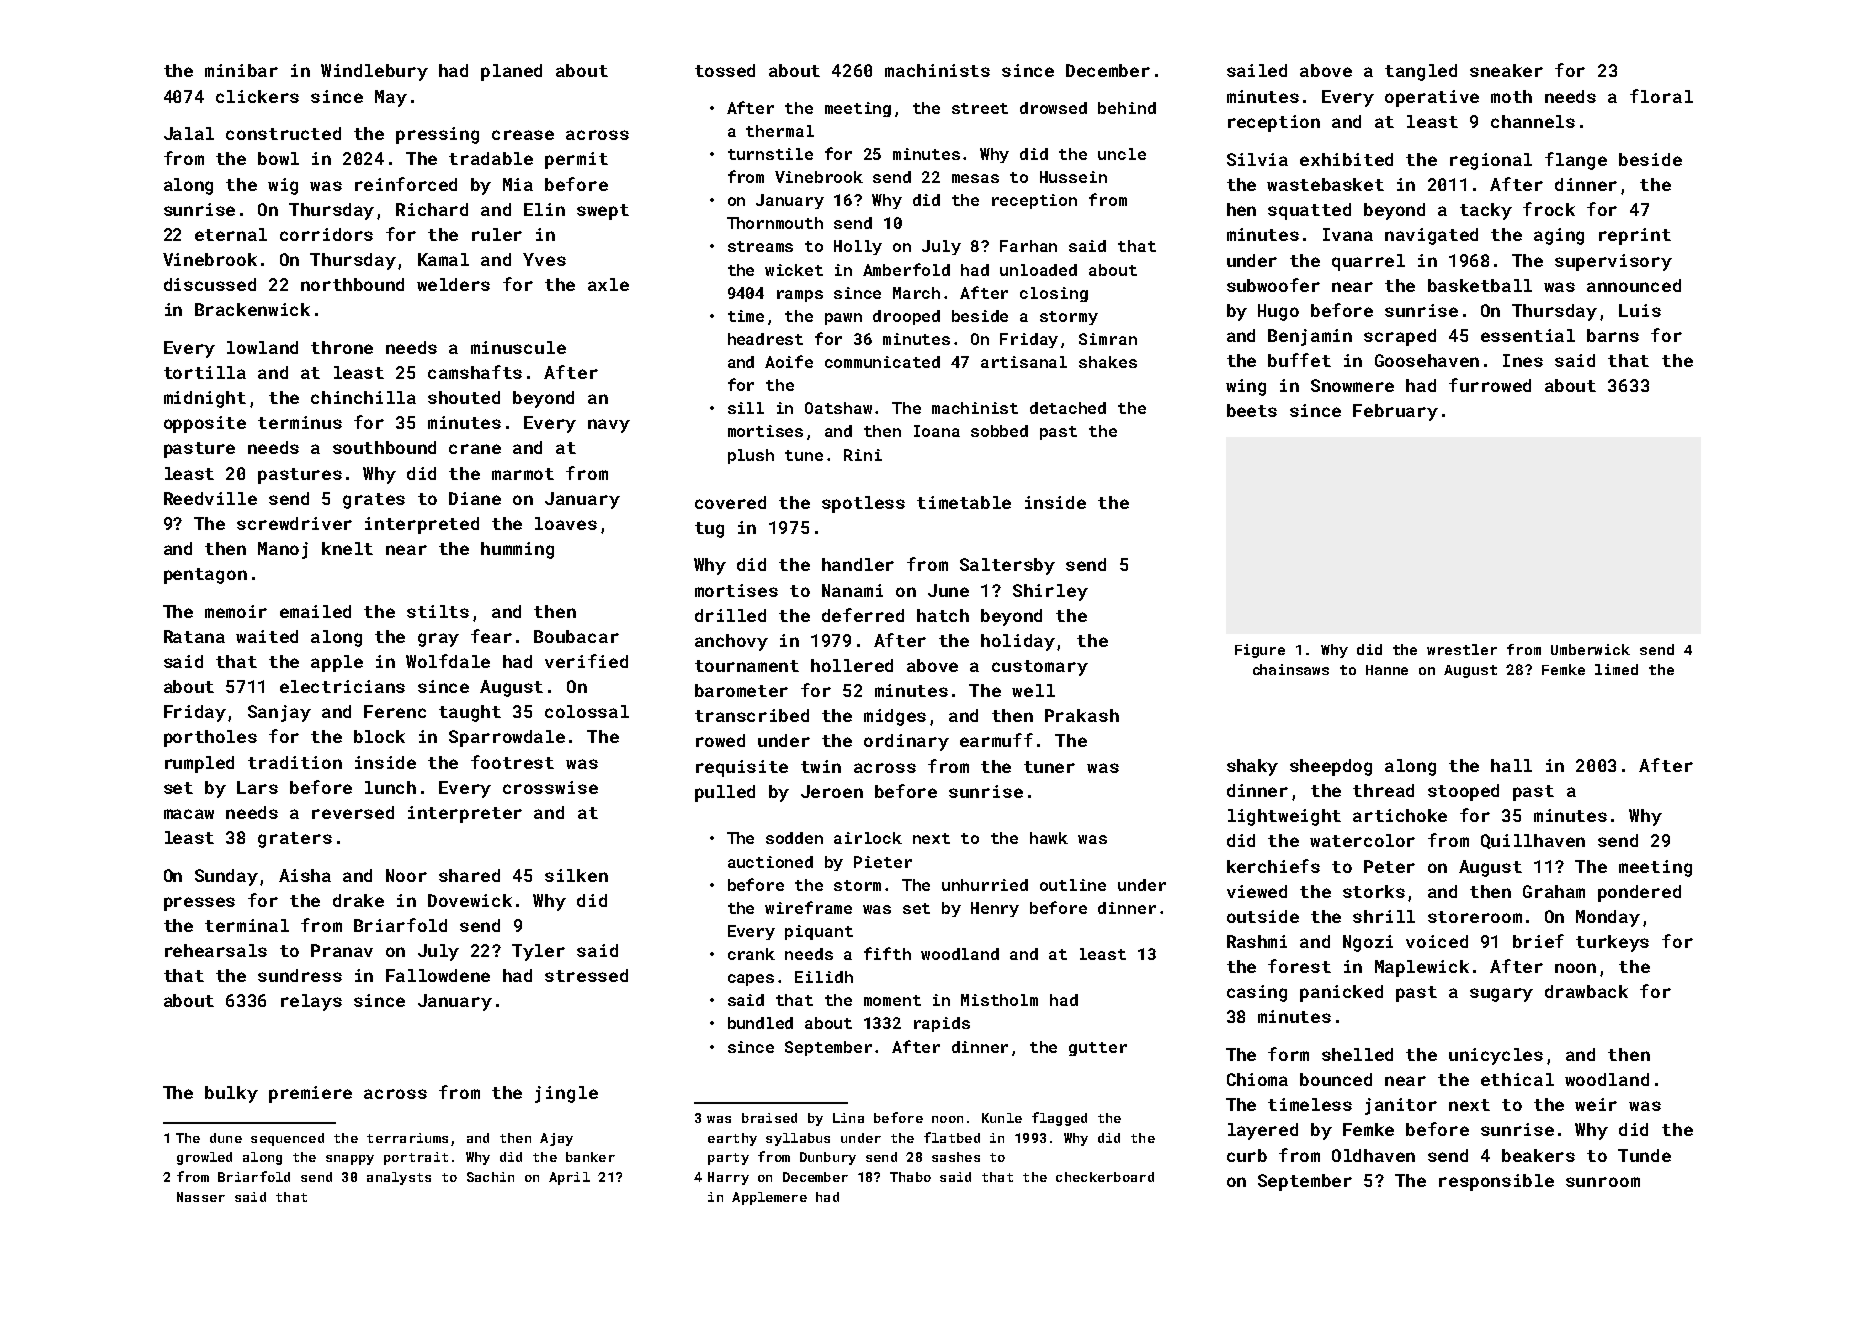  Describe the element at coordinates (1050, 592) in the page. I see `Shirley` at that location.
